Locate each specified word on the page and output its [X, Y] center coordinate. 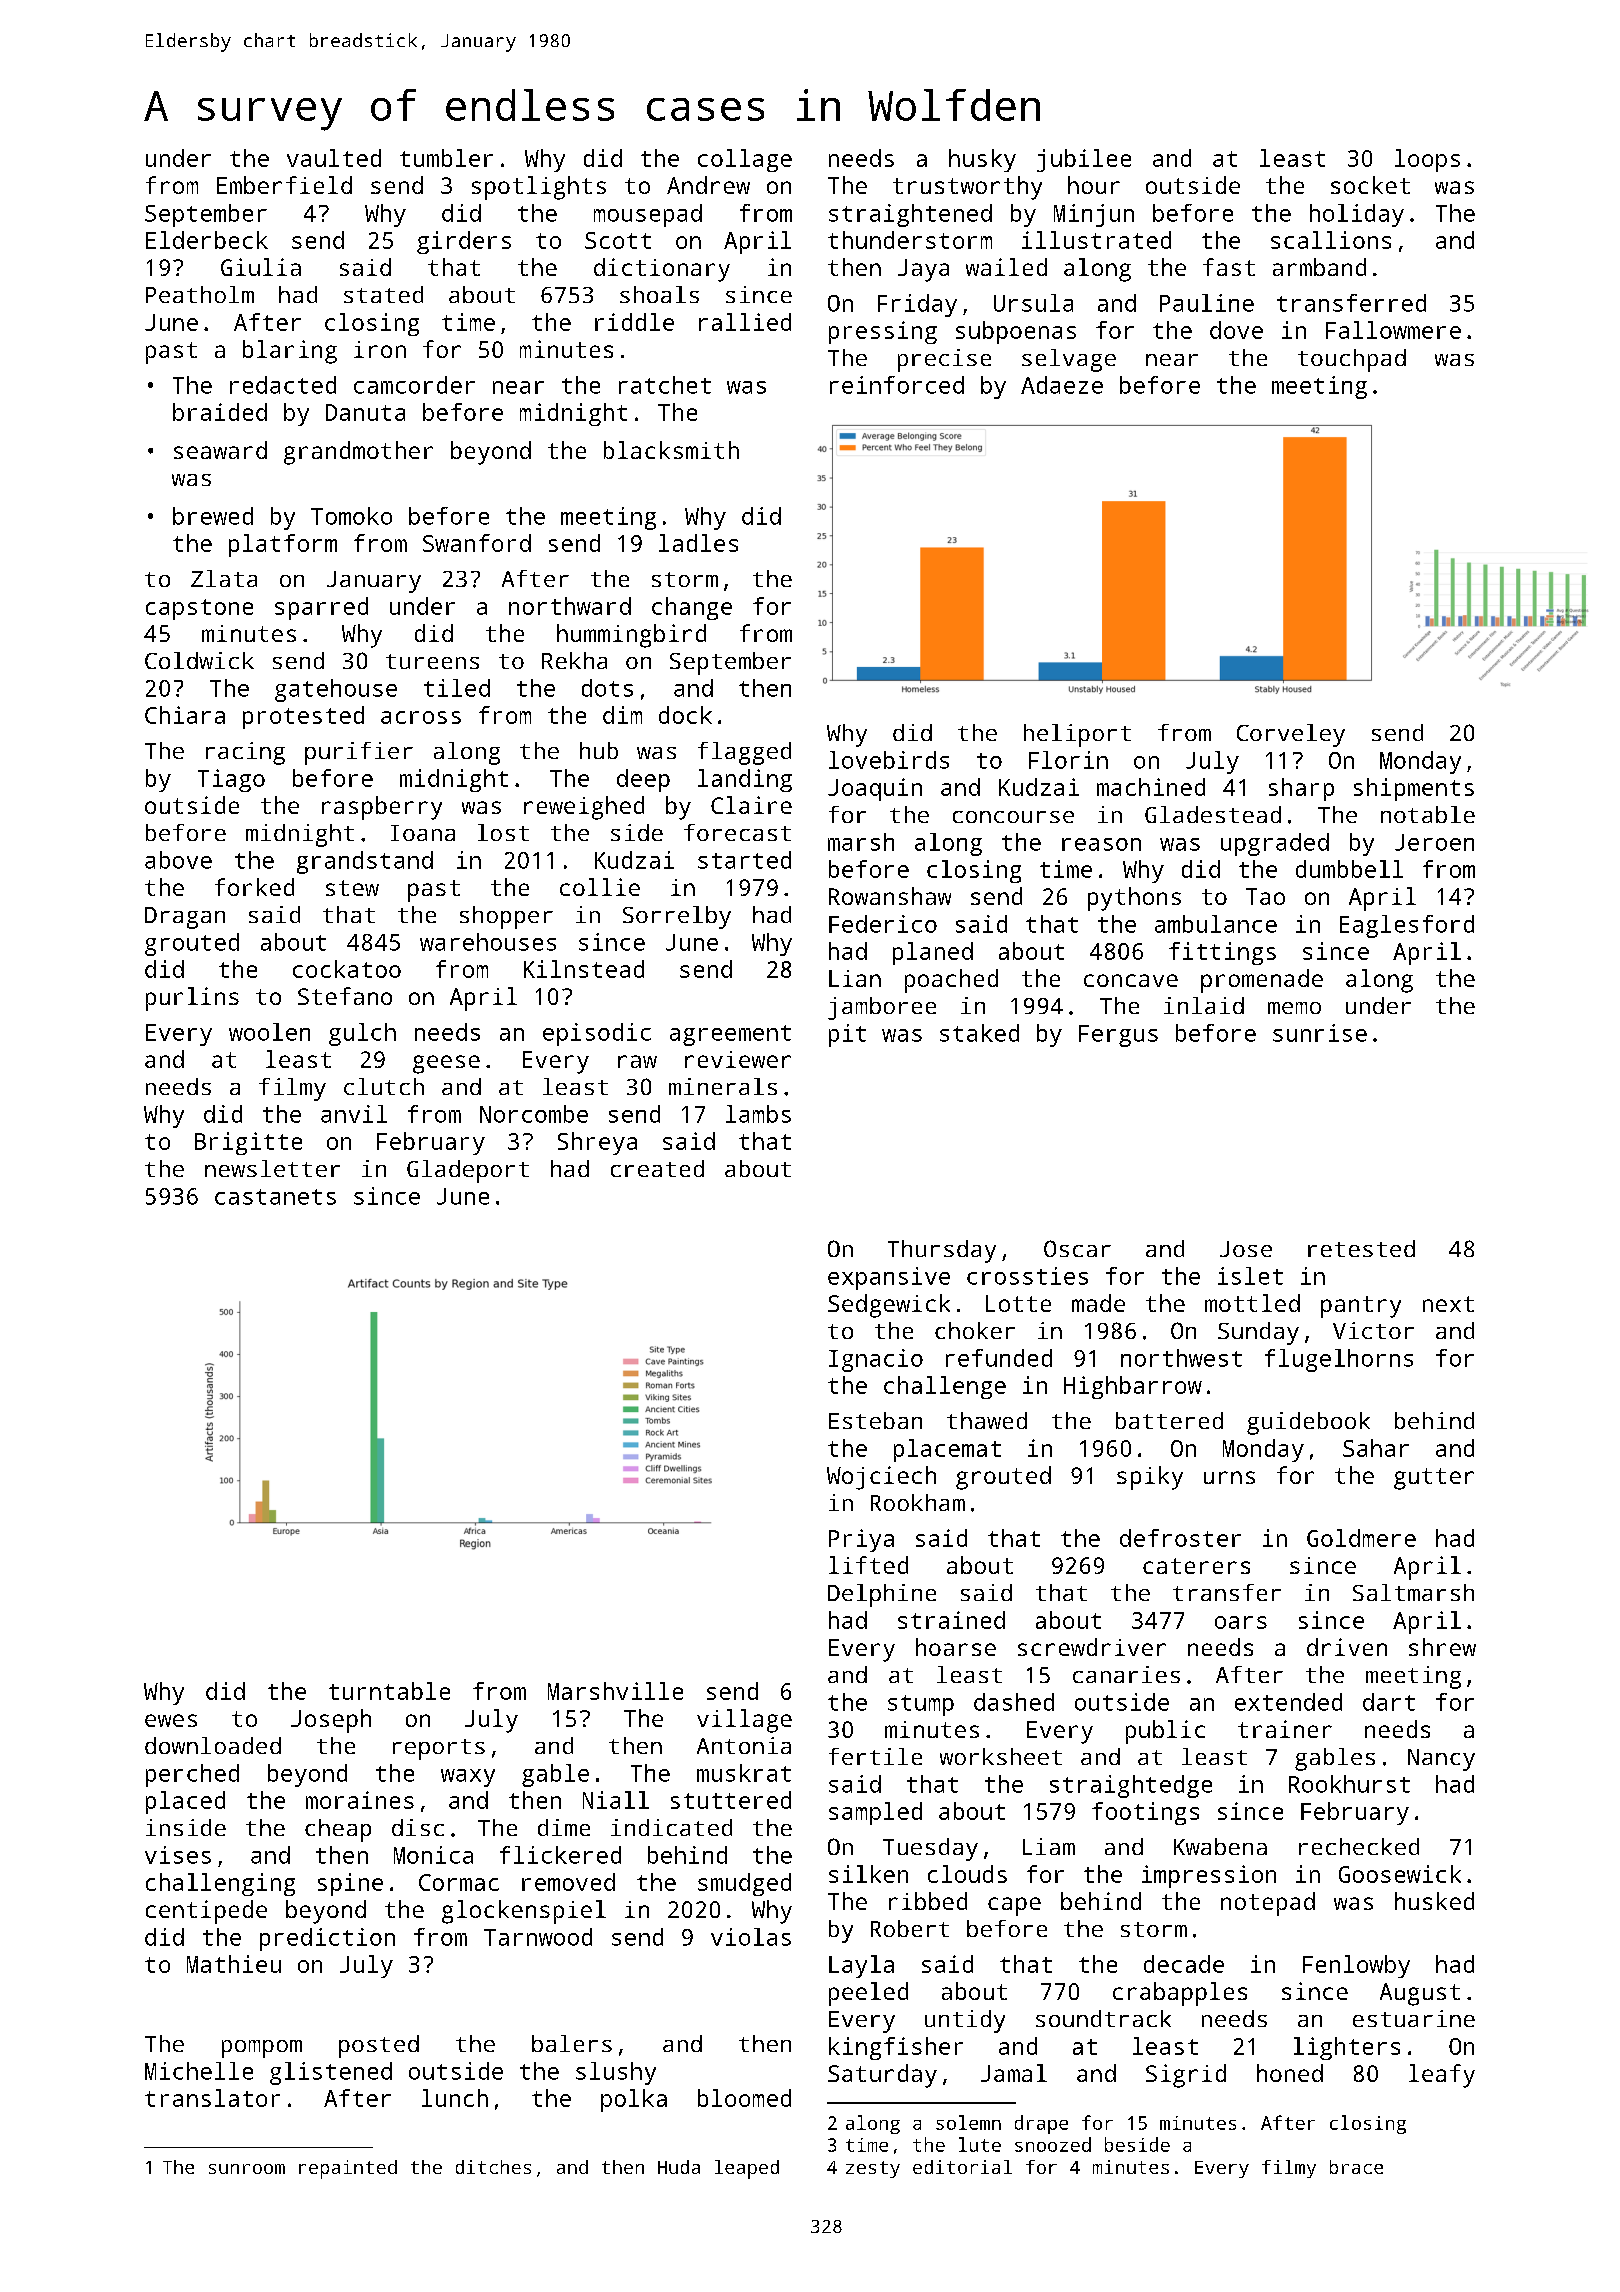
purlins [192, 999]
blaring [290, 352]
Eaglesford [1407, 926]
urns [1229, 1477]
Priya [861, 1540]
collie [600, 887]
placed [185, 1802]
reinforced [897, 385]
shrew [1442, 1647]
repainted [348, 2169]
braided [220, 412]
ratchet [665, 385]
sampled [875, 1813]
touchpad [1352, 360]
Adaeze [1062, 385]
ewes [171, 1720]
